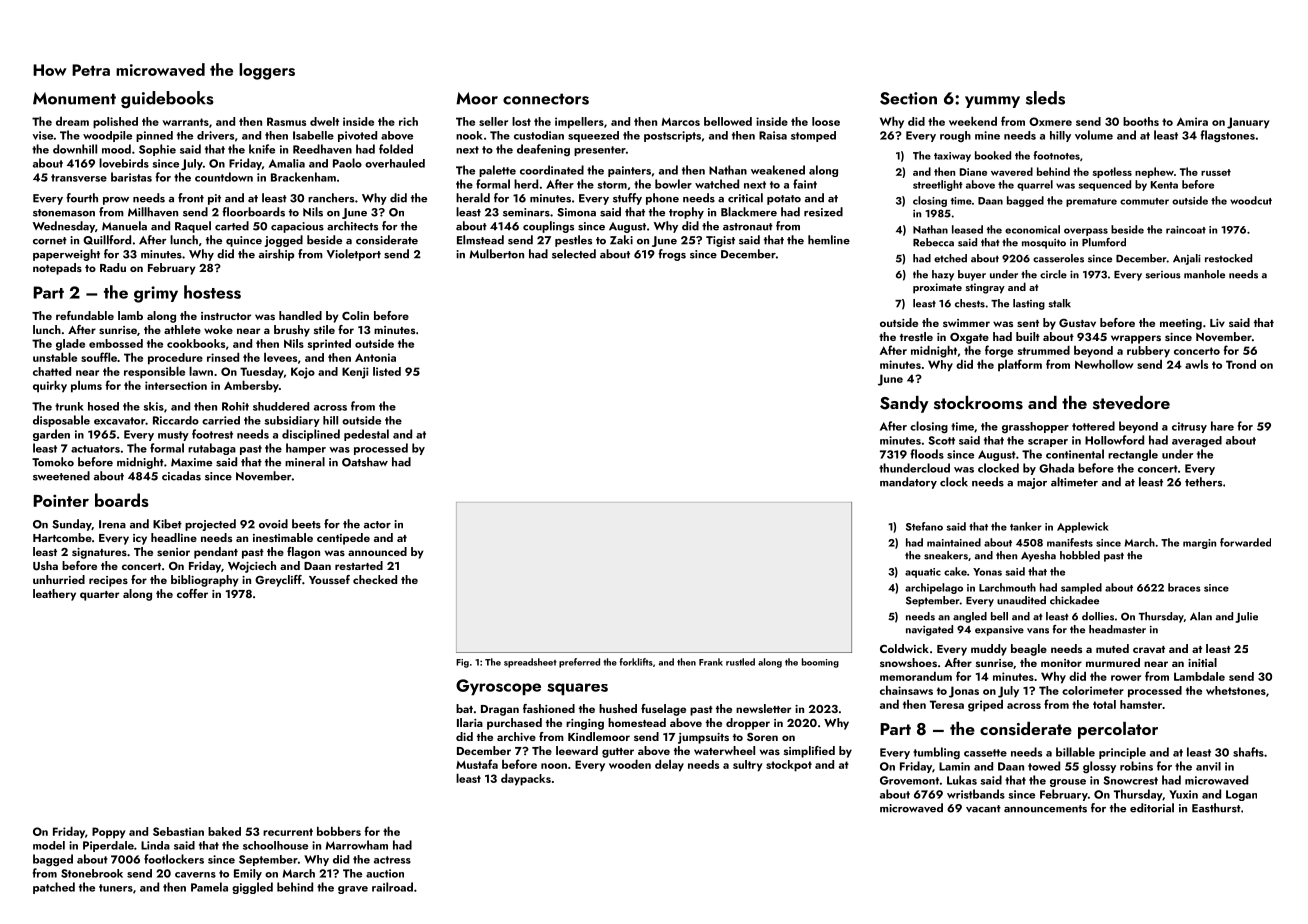 The width and height of the screenshot is (1308, 924). What do you see at coordinates (470, 722) in the screenshot?
I see `Ilaria` at bounding box center [470, 722].
